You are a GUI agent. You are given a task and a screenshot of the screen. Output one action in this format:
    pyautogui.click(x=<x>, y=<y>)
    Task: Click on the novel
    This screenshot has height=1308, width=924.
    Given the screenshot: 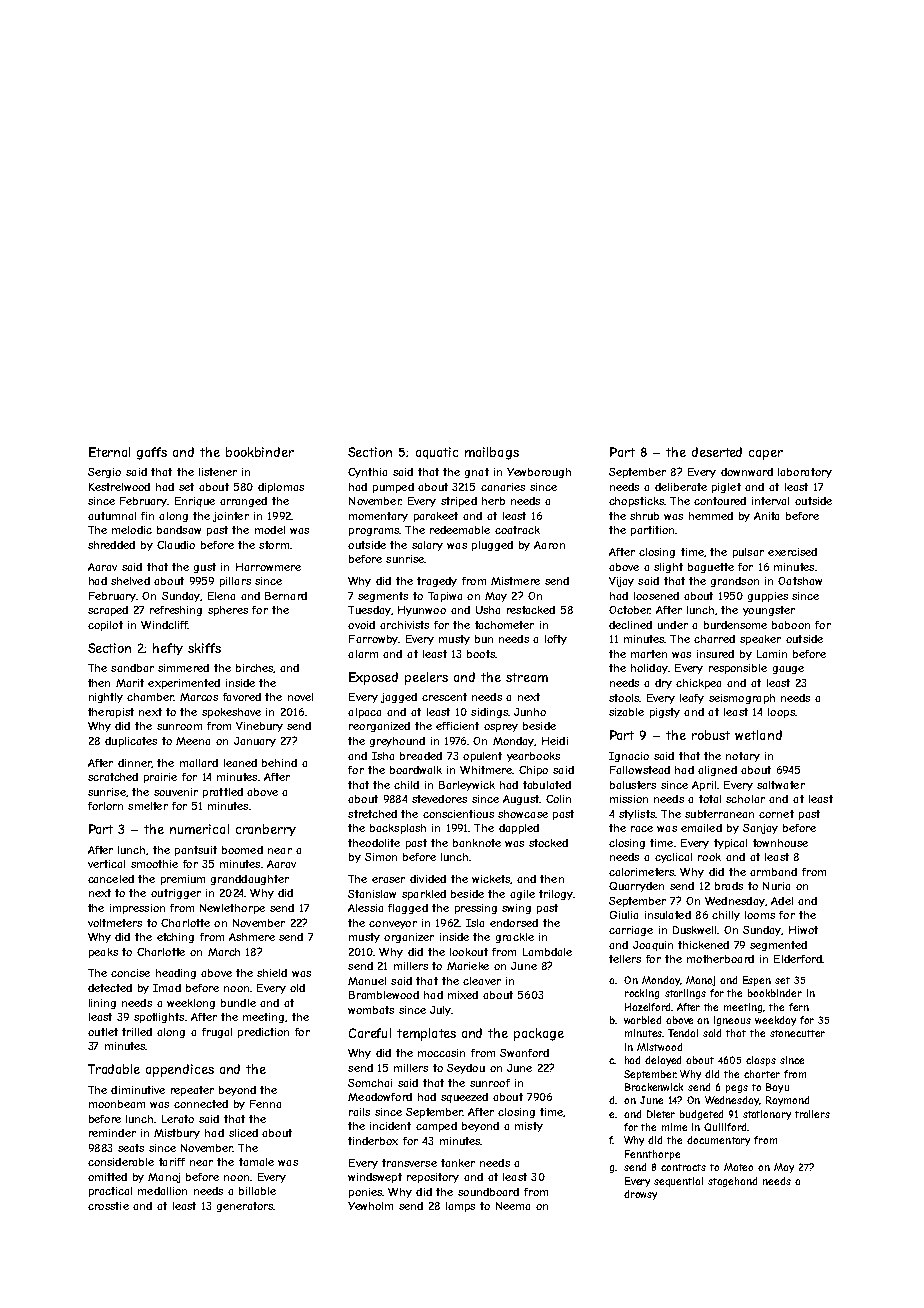 What is the action you would take?
    pyautogui.click(x=300, y=697)
